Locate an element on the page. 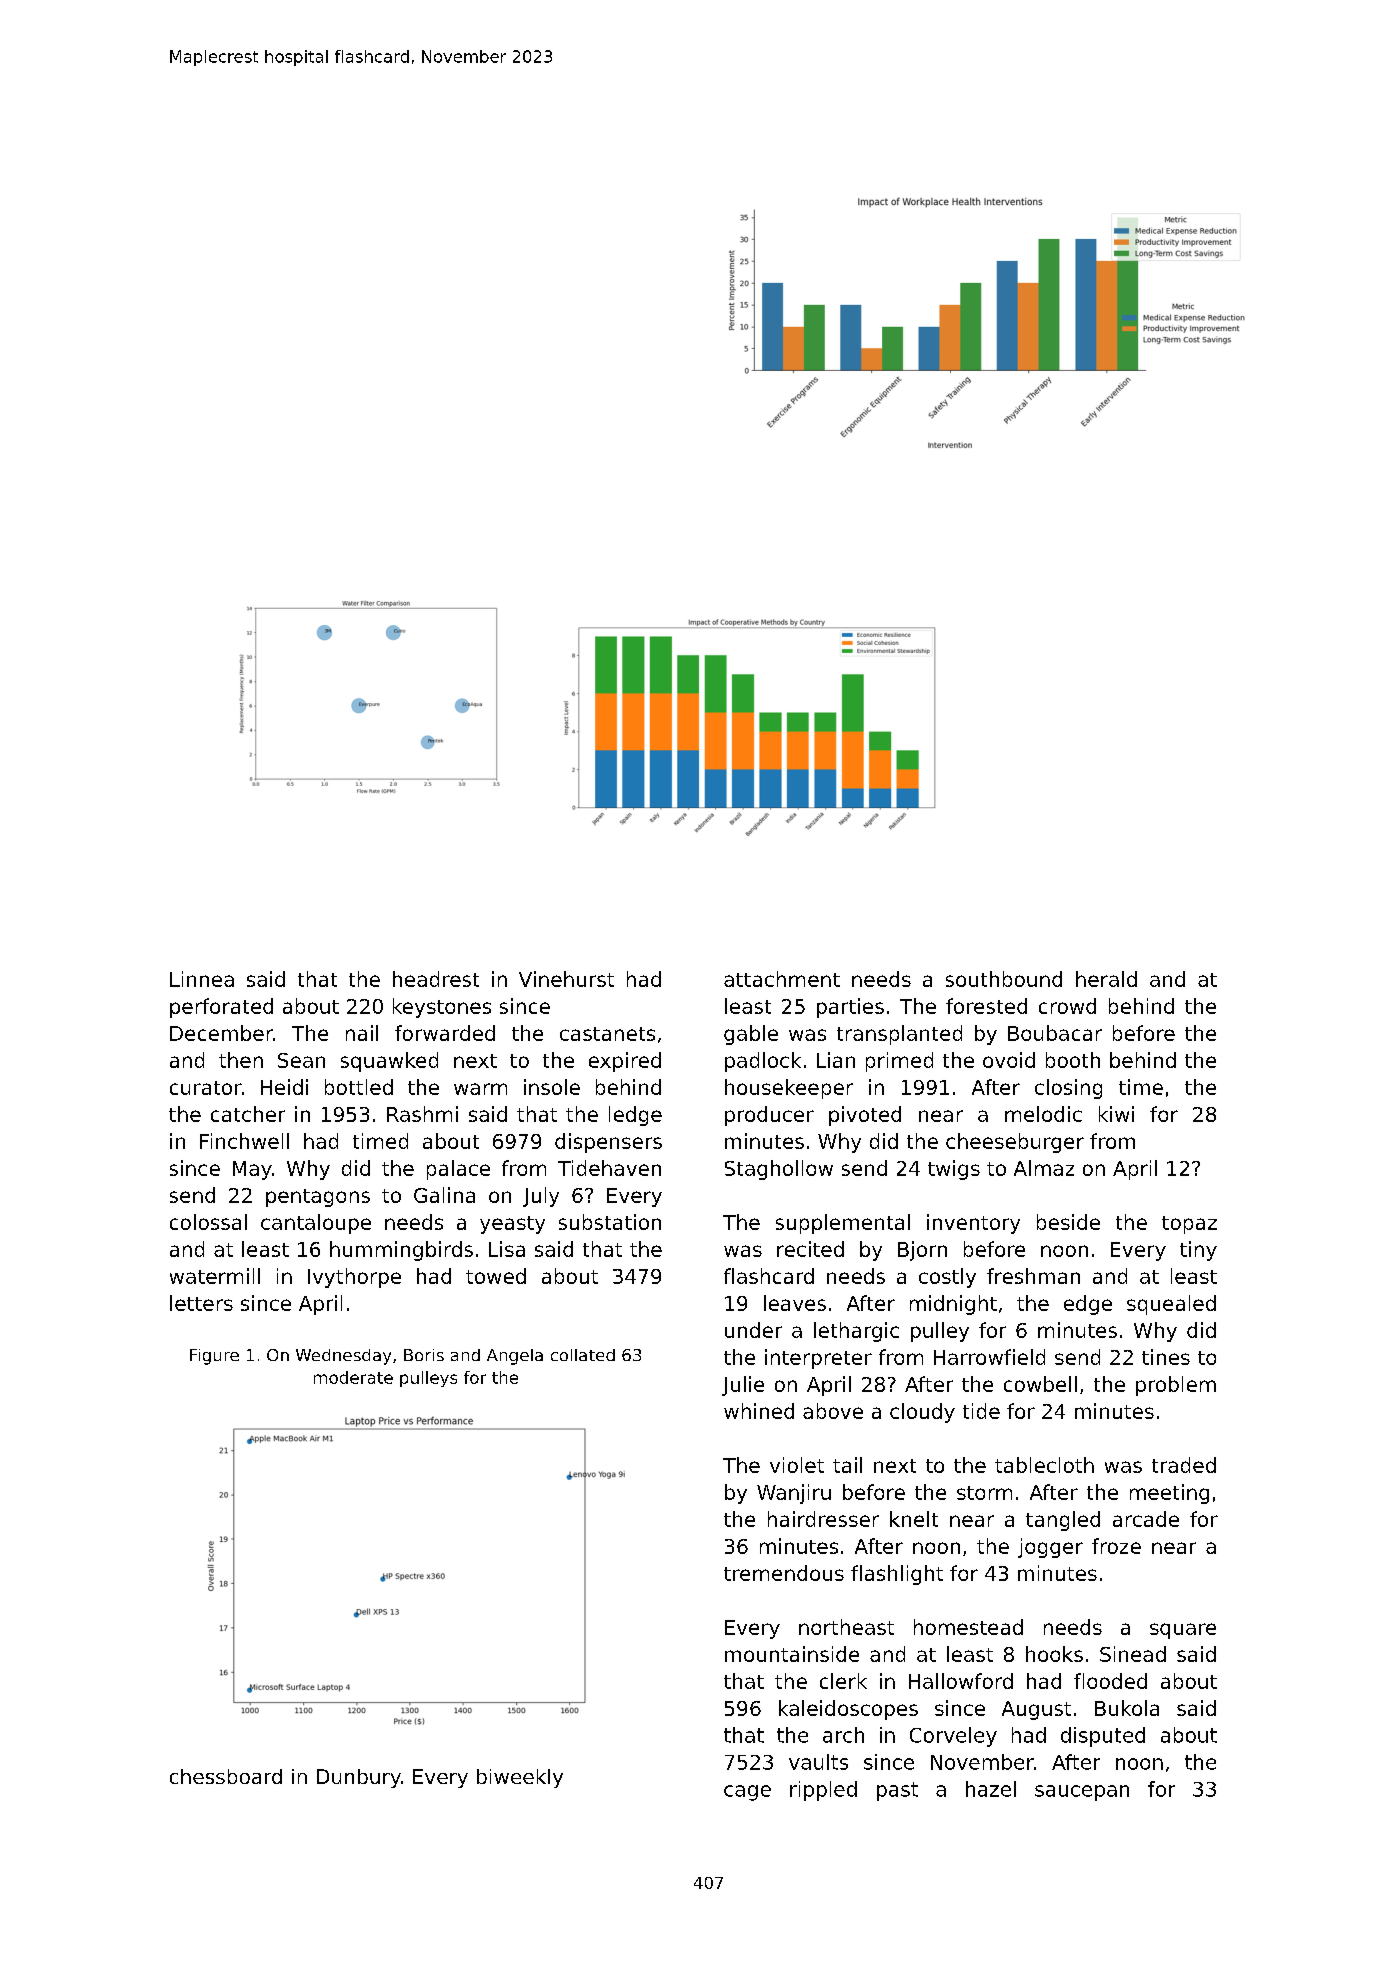  cheeseburger is located at coordinates (1015, 1143).
